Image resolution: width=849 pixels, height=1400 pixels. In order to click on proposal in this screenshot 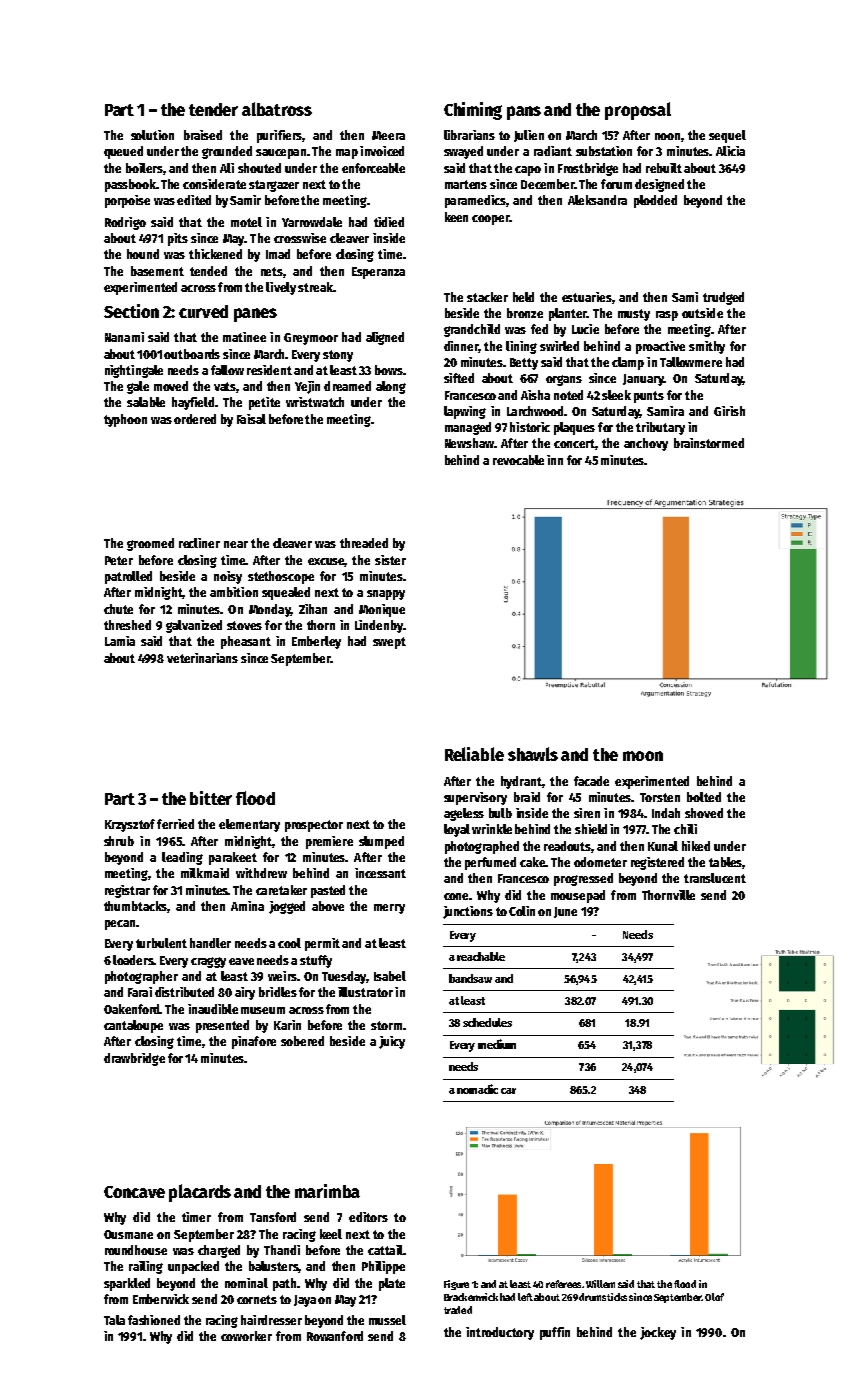, I will do `click(638, 111)`.
